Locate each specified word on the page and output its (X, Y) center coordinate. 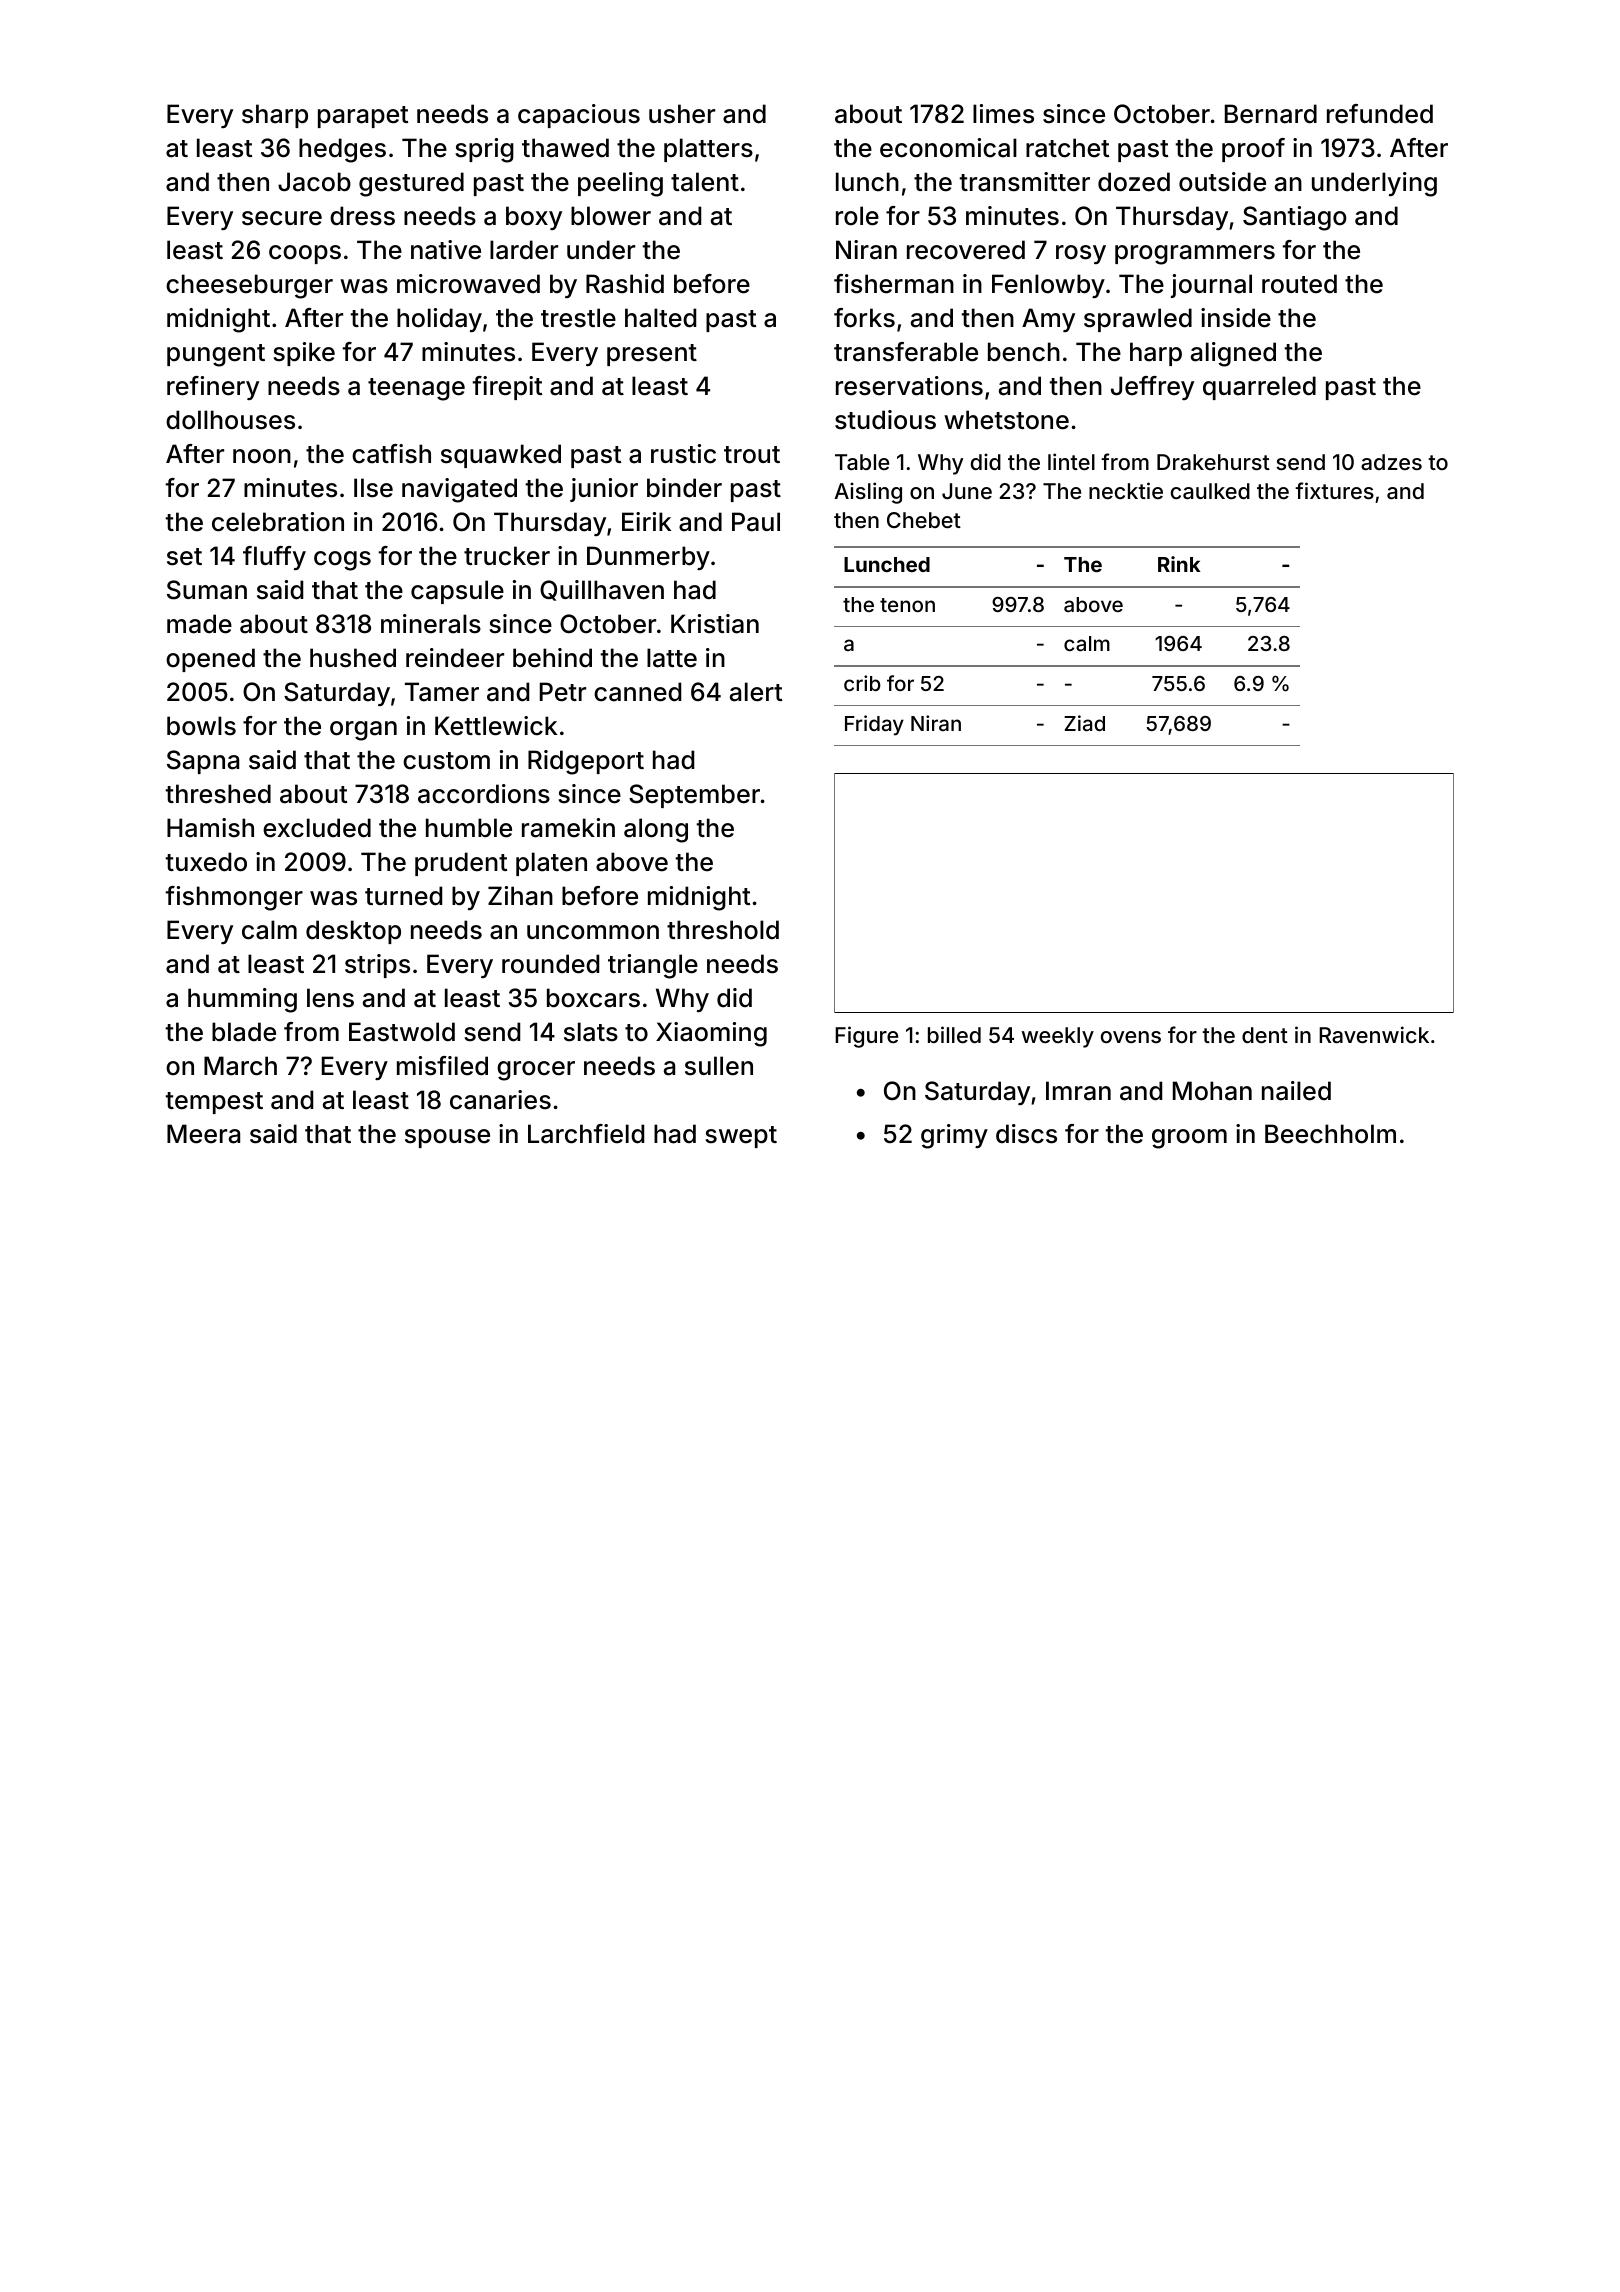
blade (244, 1032)
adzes (1391, 462)
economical (948, 148)
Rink (1179, 564)
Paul (756, 522)
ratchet (1067, 148)
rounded (550, 964)
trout (752, 455)
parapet (363, 117)
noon (262, 456)
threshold (723, 930)
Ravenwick (1374, 1035)
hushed (353, 658)
